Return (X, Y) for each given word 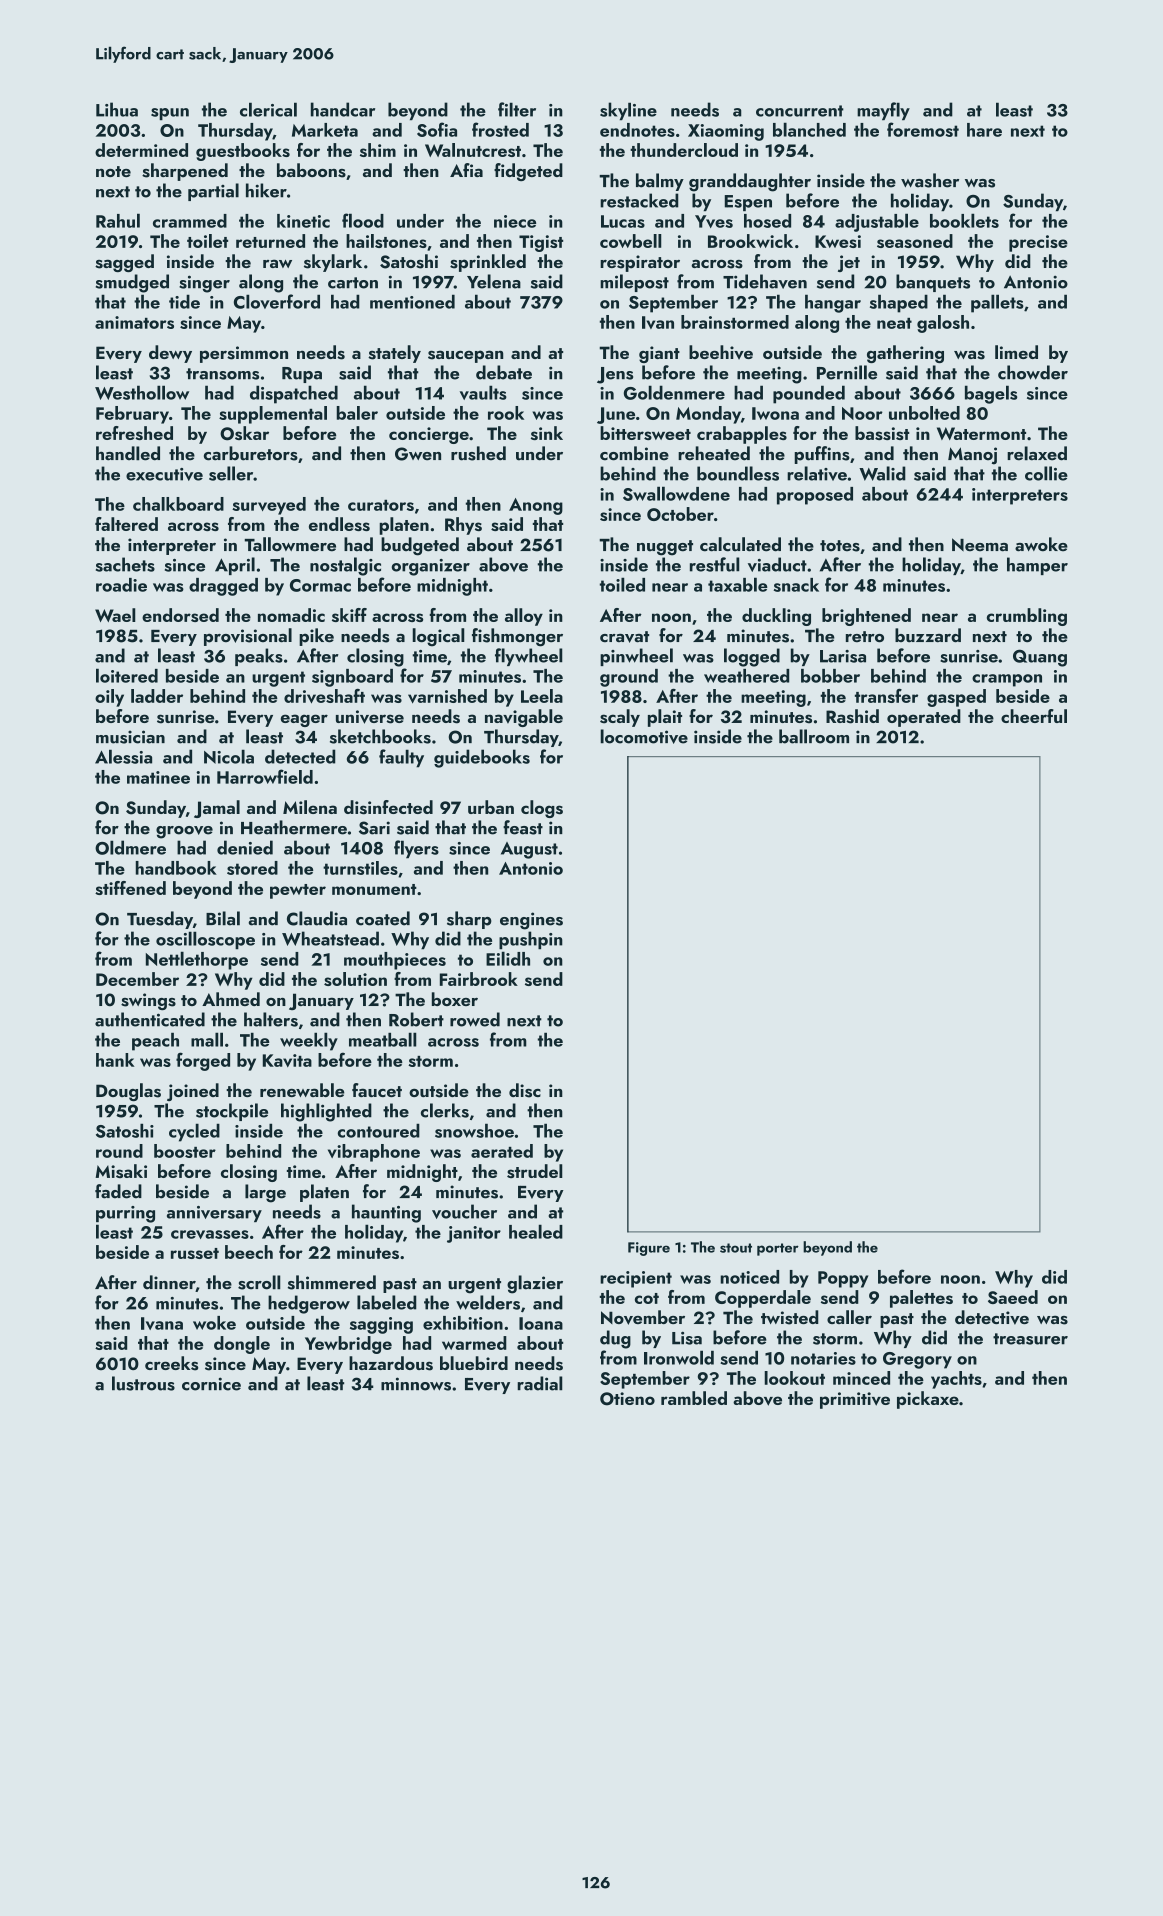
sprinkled (488, 263)
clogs (542, 809)
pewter (298, 891)
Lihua (117, 109)
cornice (211, 1384)
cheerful (1034, 716)
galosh (943, 324)
